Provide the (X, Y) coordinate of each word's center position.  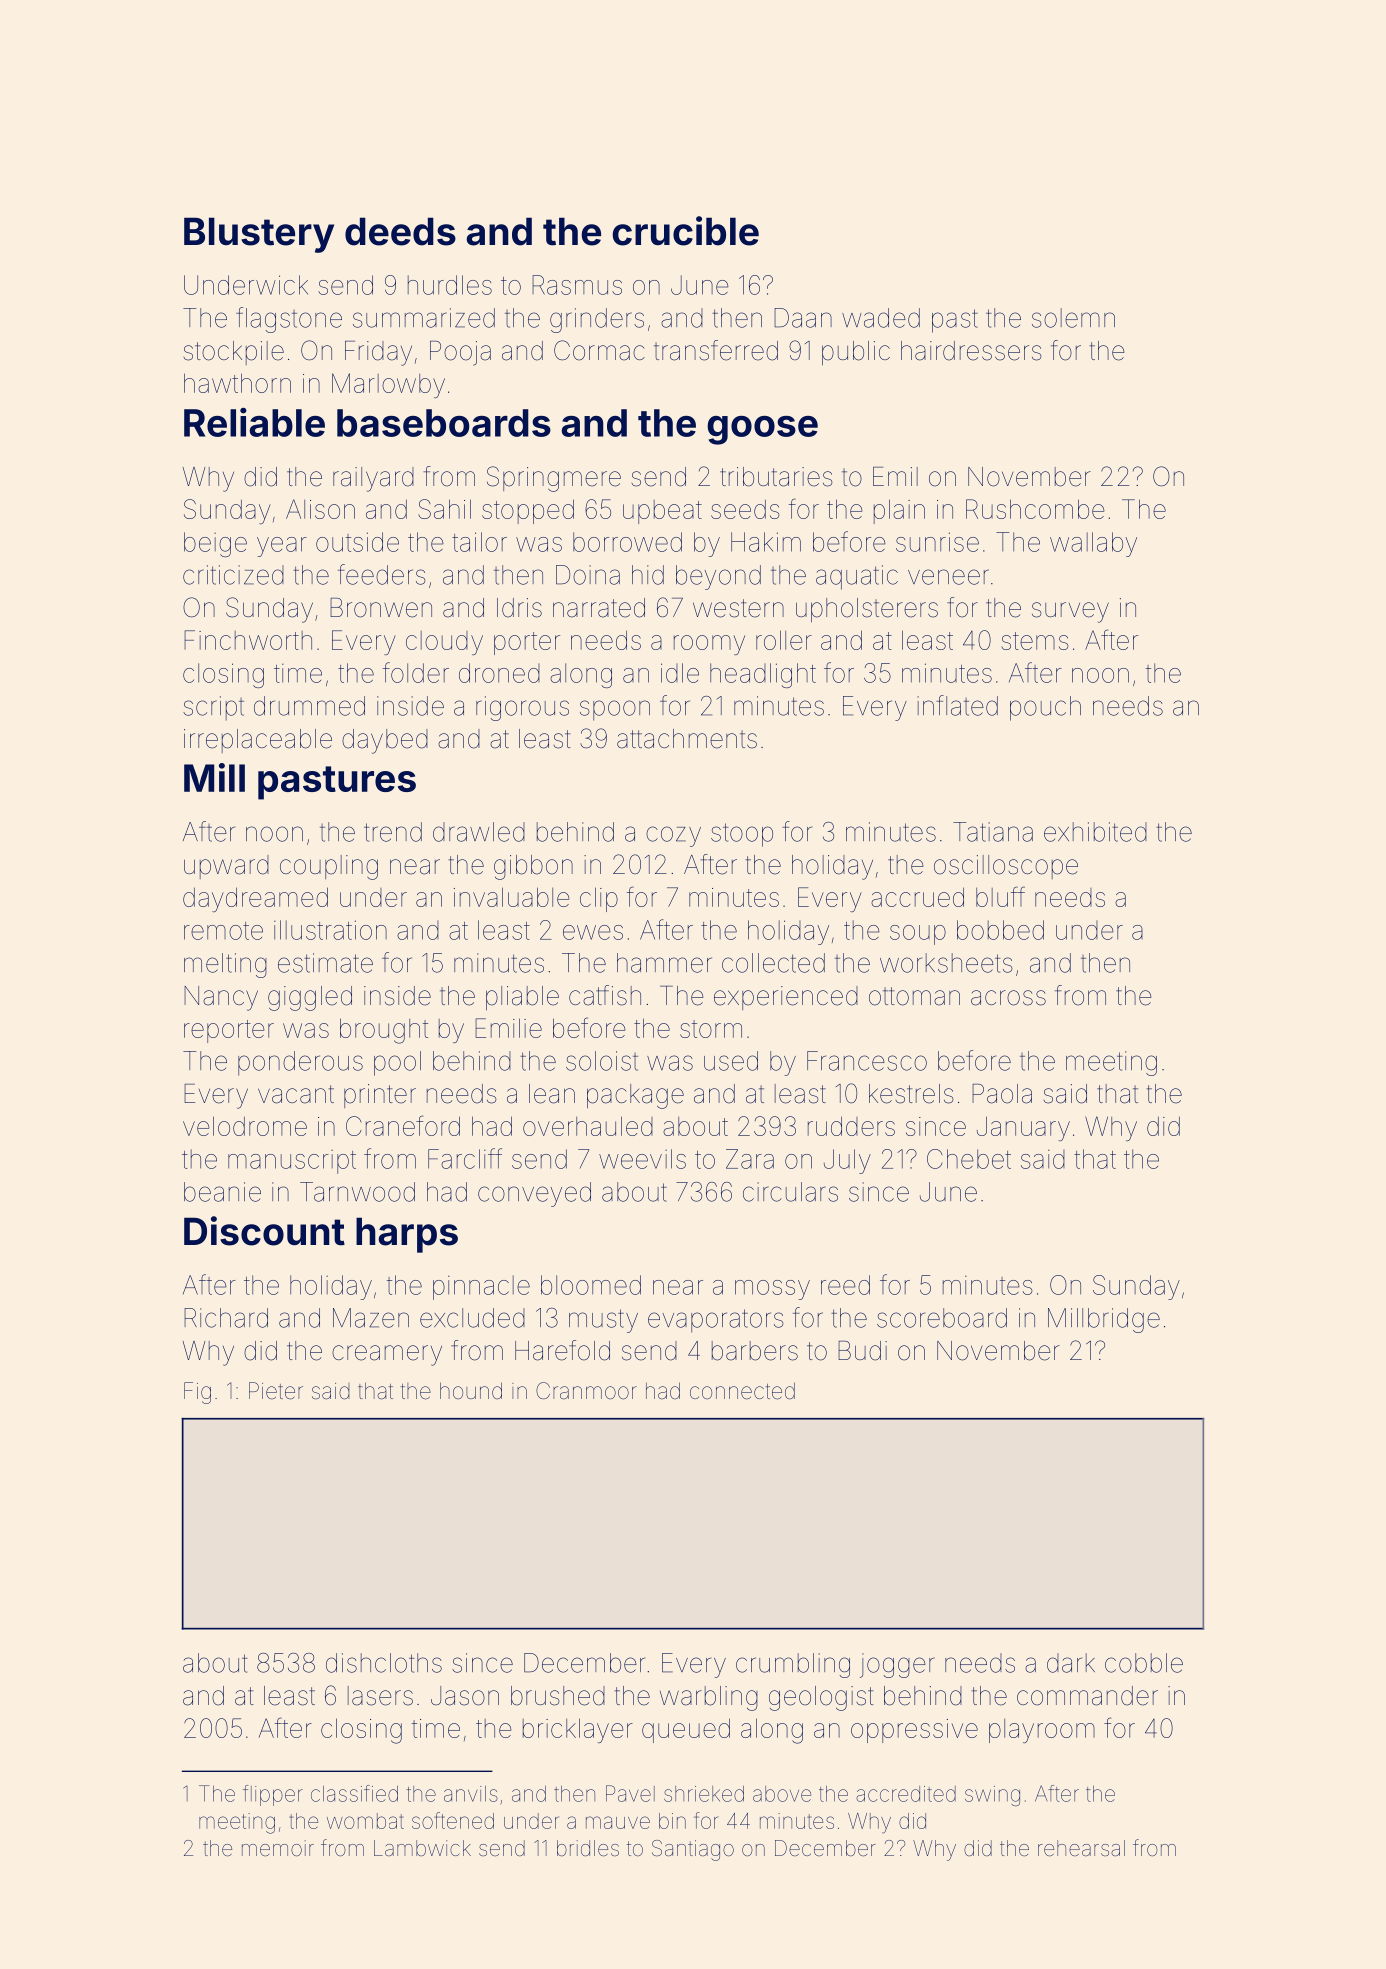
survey (1070, 612)
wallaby (1093, 544)
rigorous (522, 708)
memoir (278, 1848)
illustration (330, 930)
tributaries (776, 477)
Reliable (254, 422)
